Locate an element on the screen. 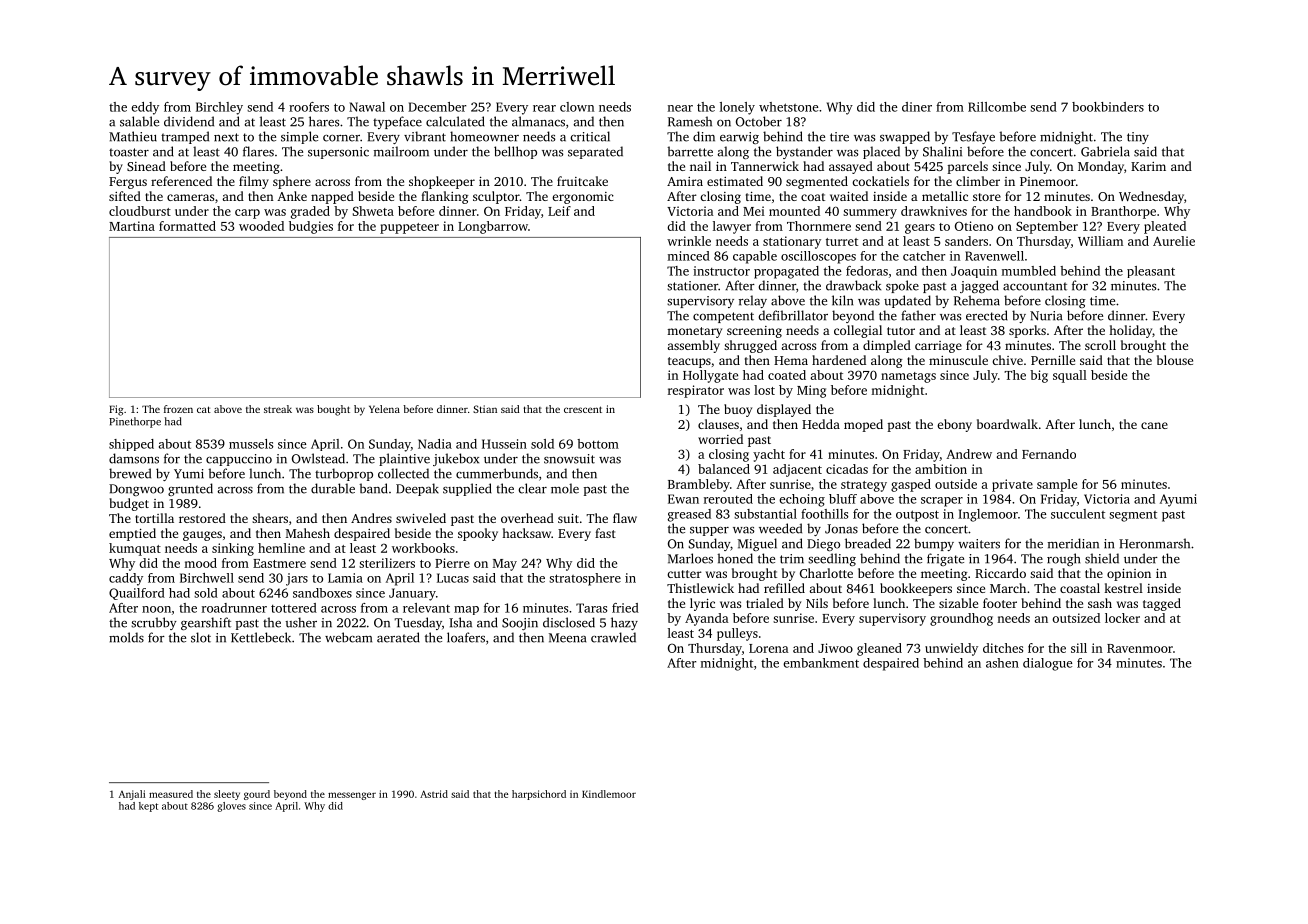  roofers is located at coordinates (309, 107).
